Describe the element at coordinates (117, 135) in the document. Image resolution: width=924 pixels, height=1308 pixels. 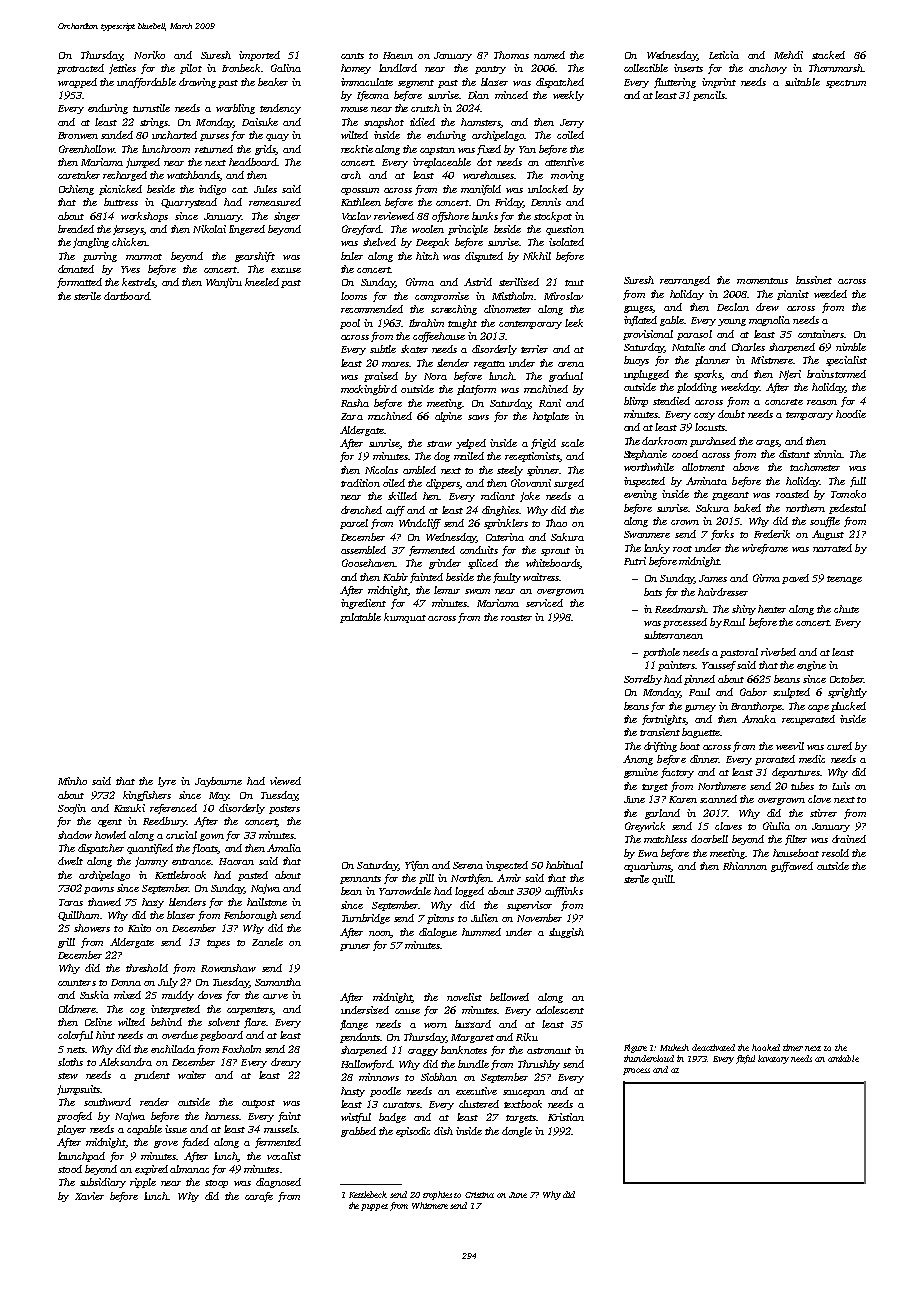
I see `sanded` at that location.
